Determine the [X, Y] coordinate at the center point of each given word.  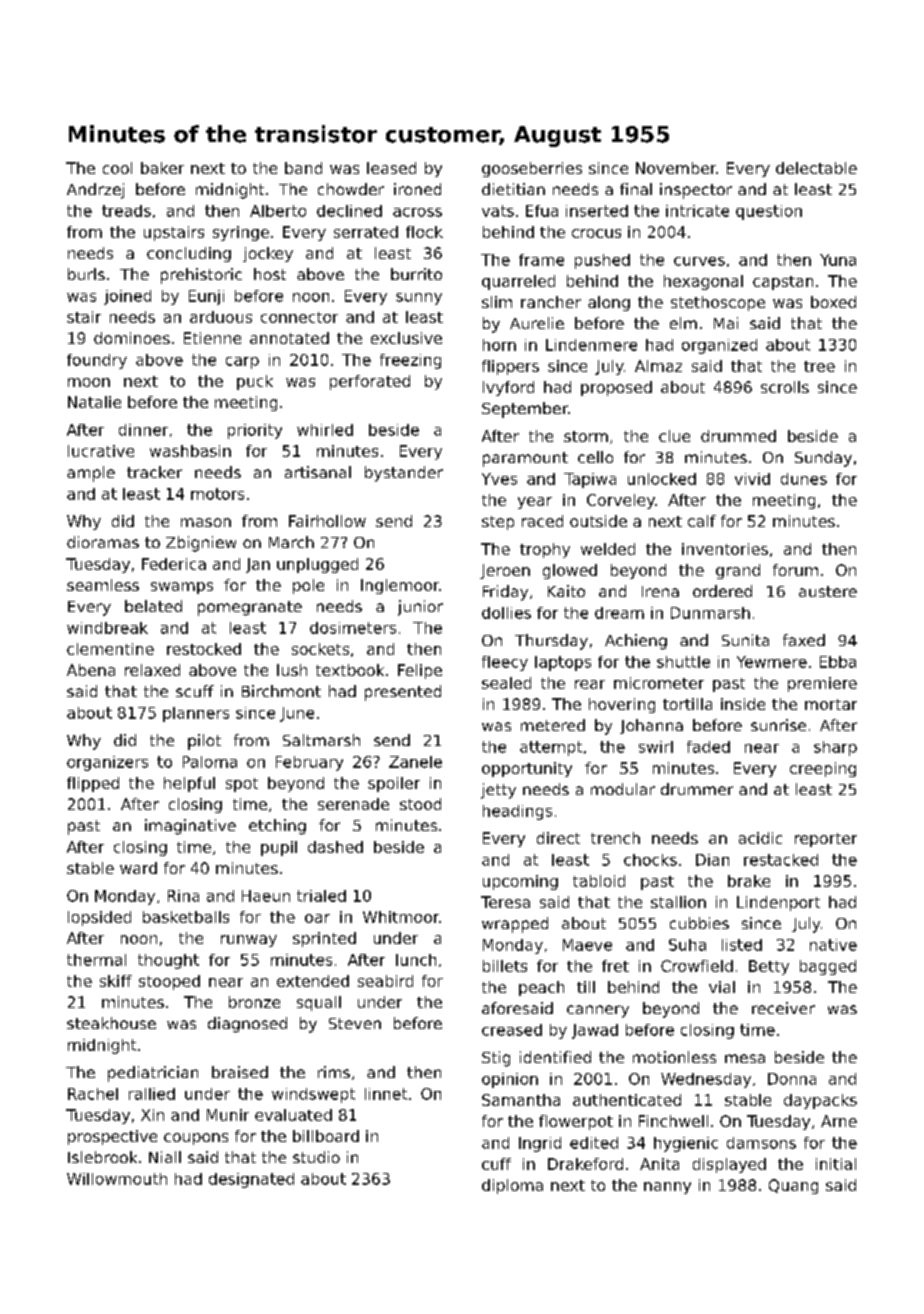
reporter [826, 840]
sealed [506, 683]
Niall [165, 1157]
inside [743, 704]
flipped [93, 784]
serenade [353, 804]
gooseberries [532, 169]
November [676, 168]
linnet [386, 1094]
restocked [204, 649]
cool [117, 168]
